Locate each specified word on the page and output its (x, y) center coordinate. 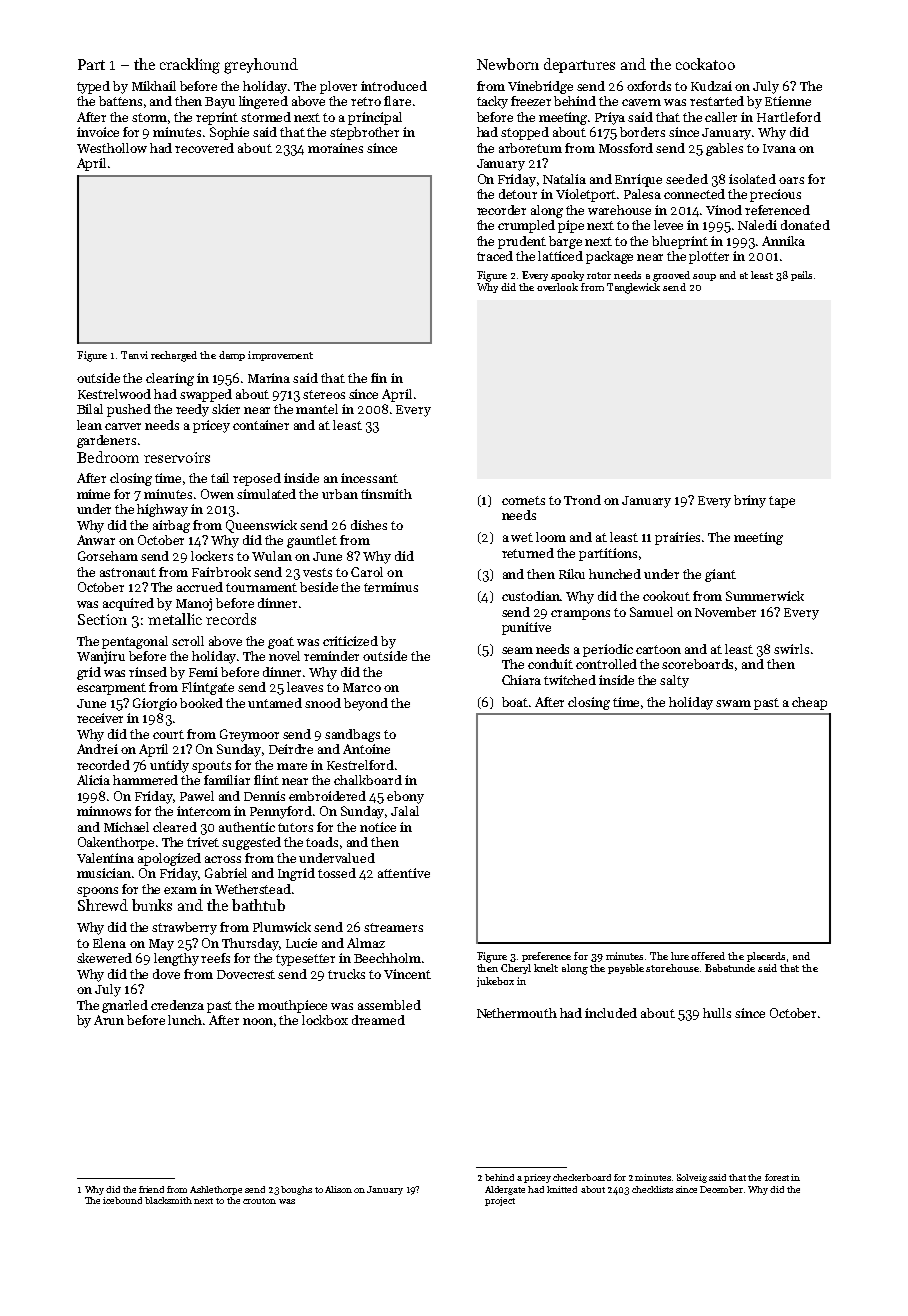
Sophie (229, 133)
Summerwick (765, 596)
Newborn (508, 64)
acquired (128, 604)
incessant (369, 478)
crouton (259, 1201)
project (500, 1201)
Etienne (788, 101)
